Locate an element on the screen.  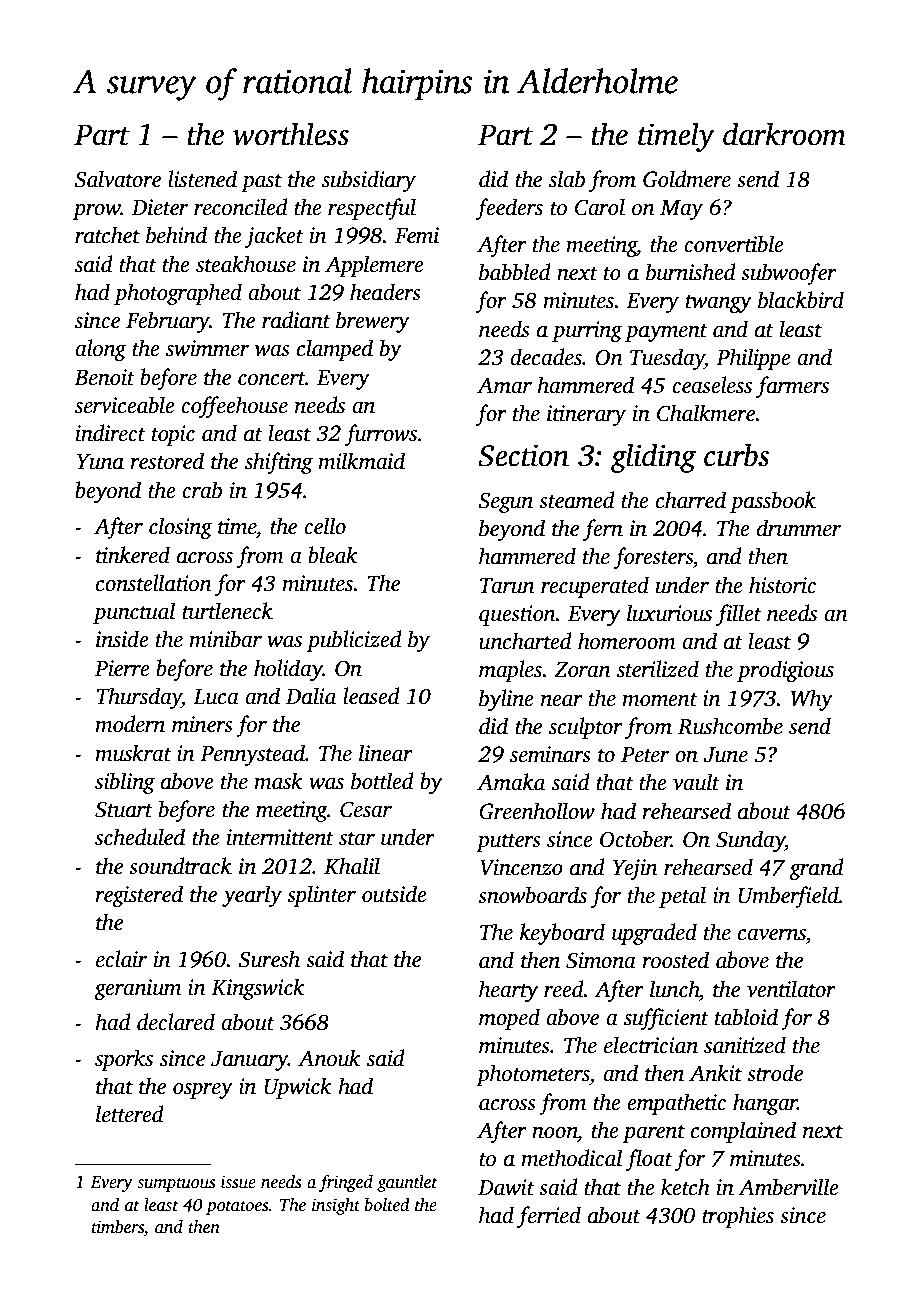
Sunday is located at coordinates (750, 841).
